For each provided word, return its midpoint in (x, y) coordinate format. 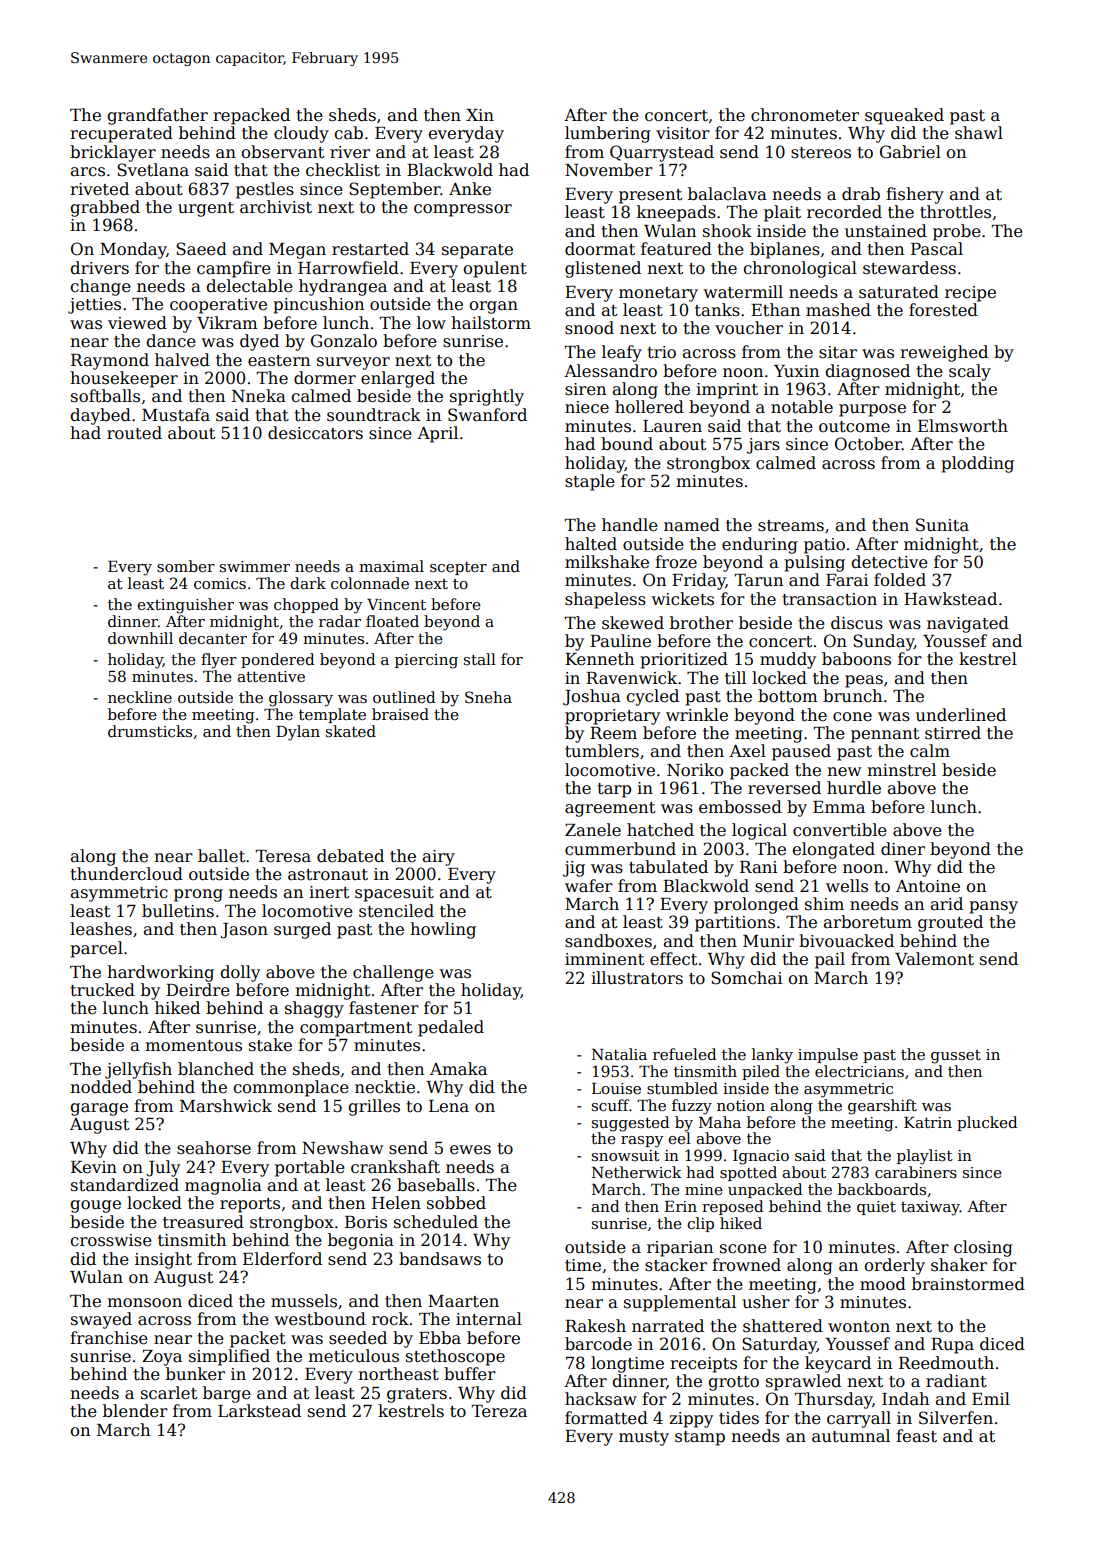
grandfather (158, 116)
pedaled (451, 1028)
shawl (979, 133)
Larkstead (259, 1411)
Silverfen (956, 1418)
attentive (271, 676)
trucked (102, 990)
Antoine (928, 886)
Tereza (499, 1411)
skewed (633, 623)
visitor (683, 133)
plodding (977, 464)
